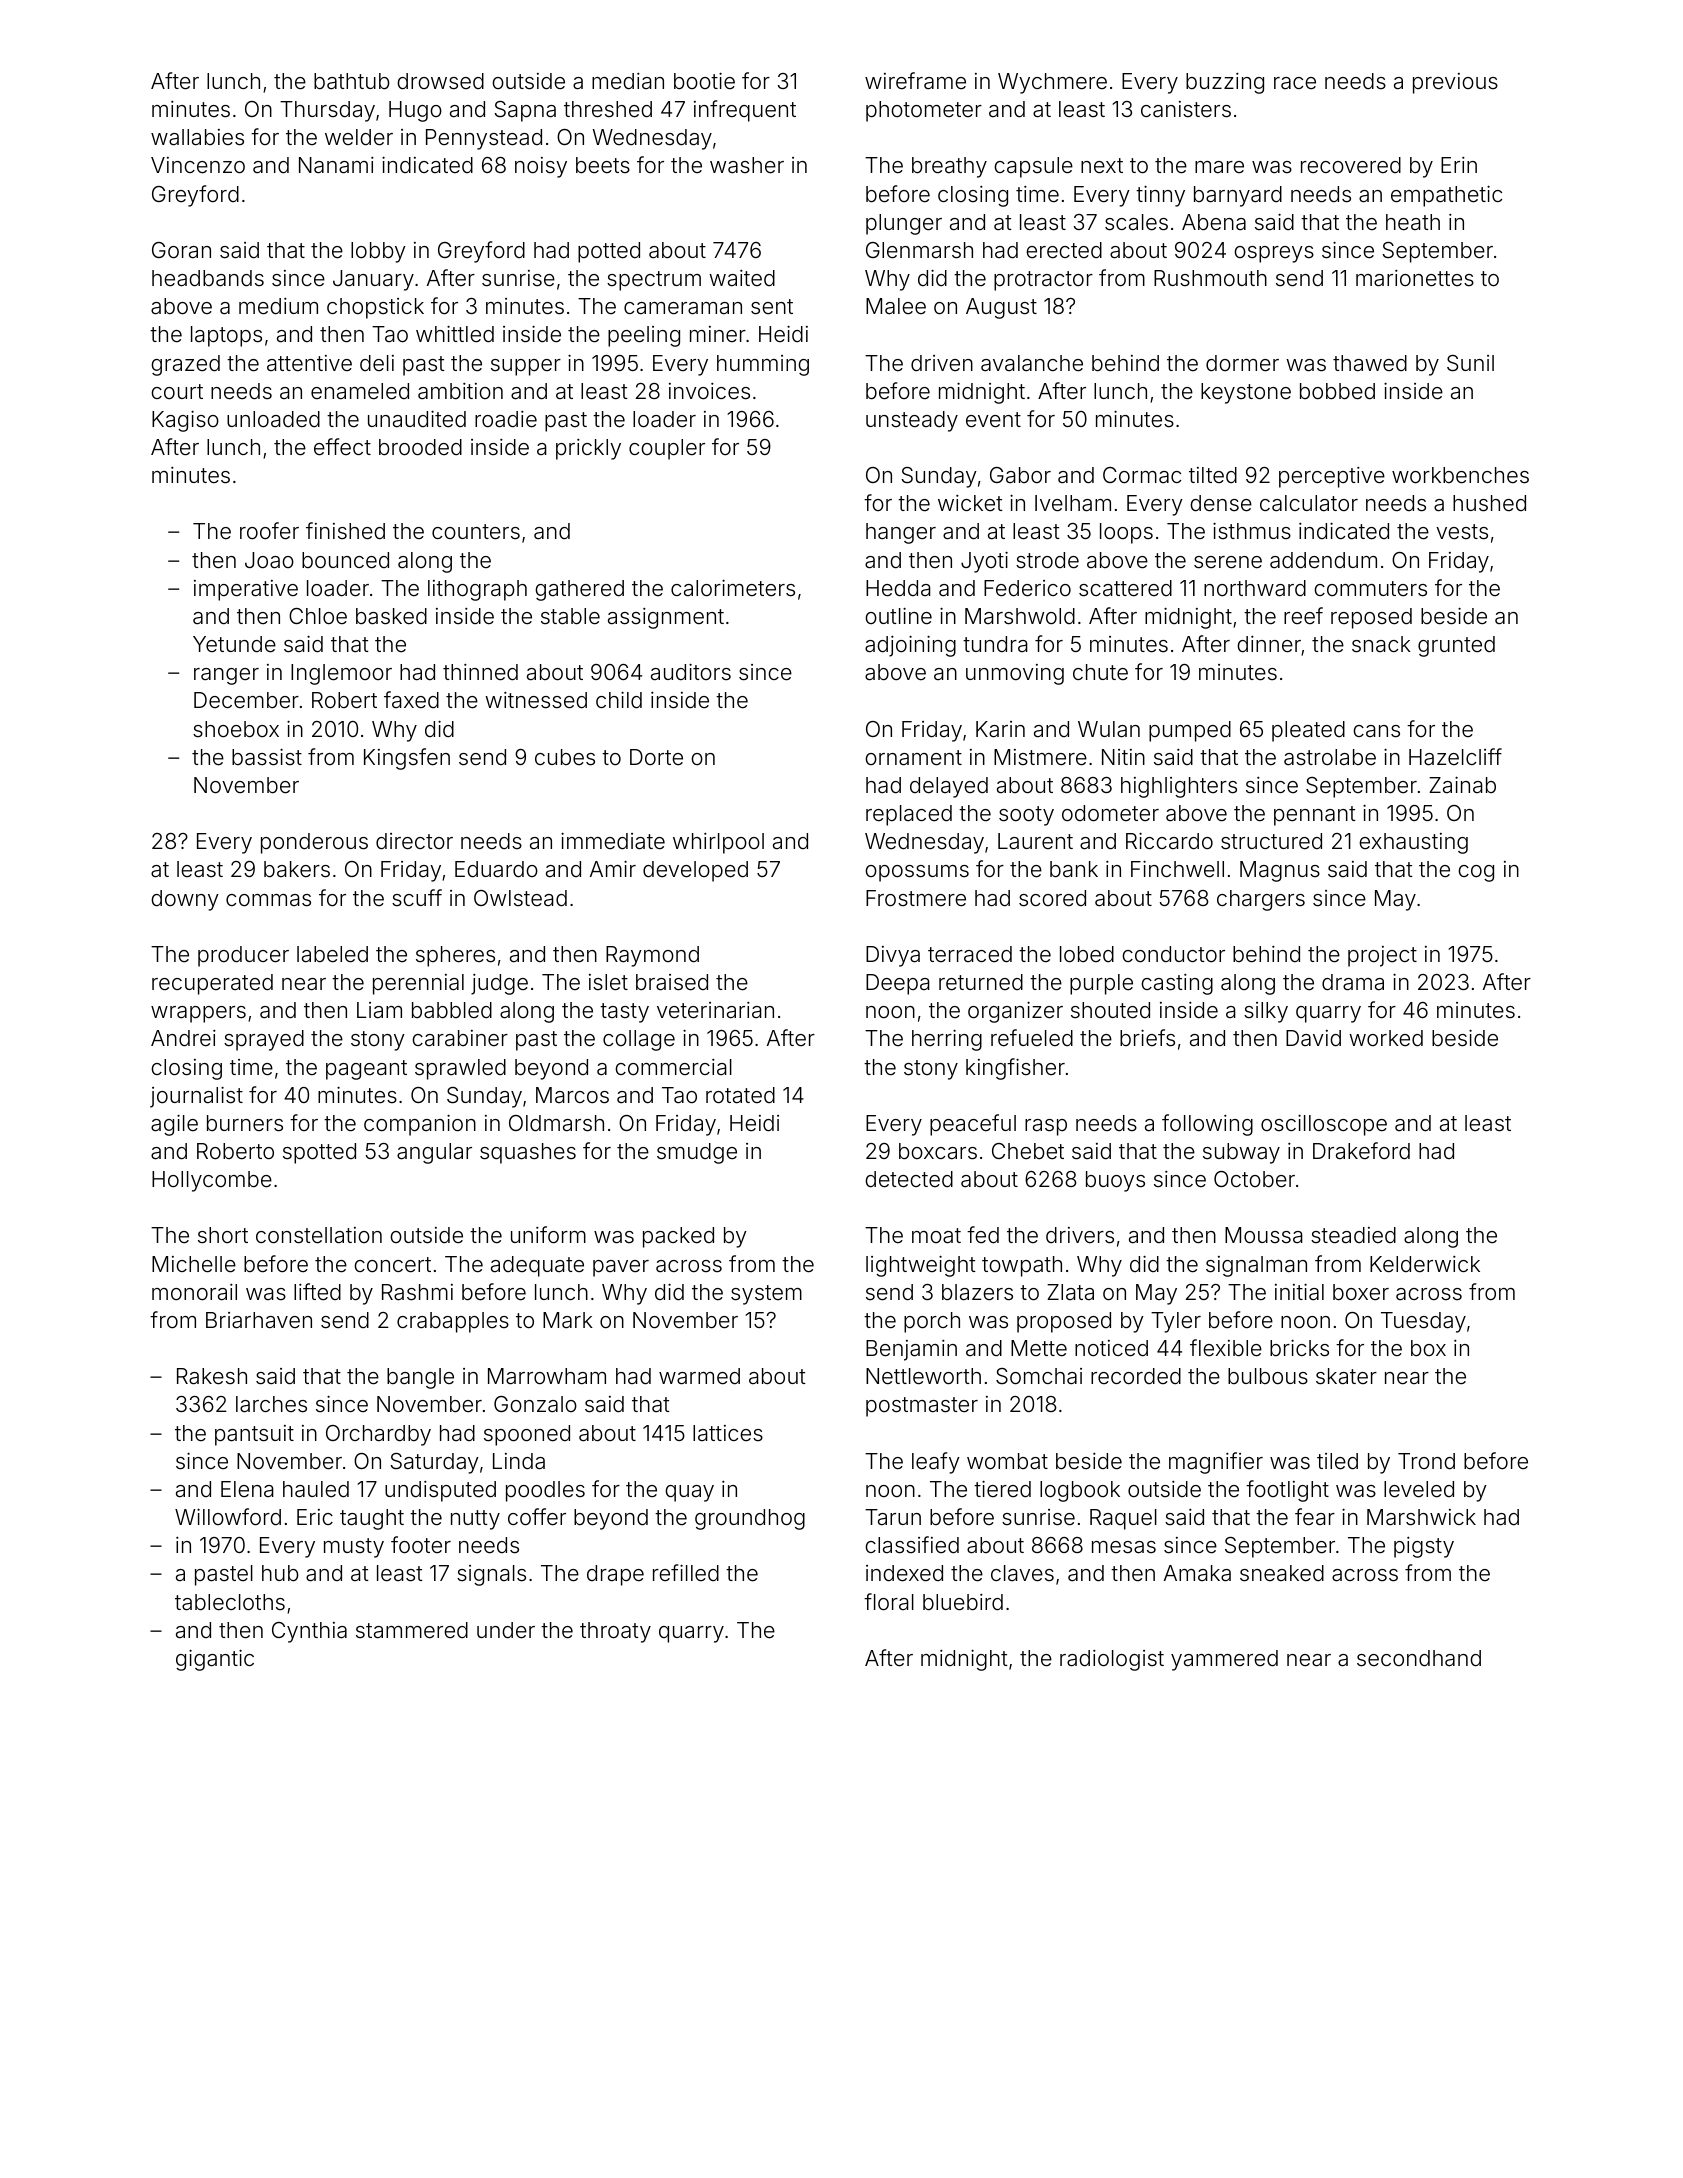  I want to click on bathtub, so click(352, 81).
